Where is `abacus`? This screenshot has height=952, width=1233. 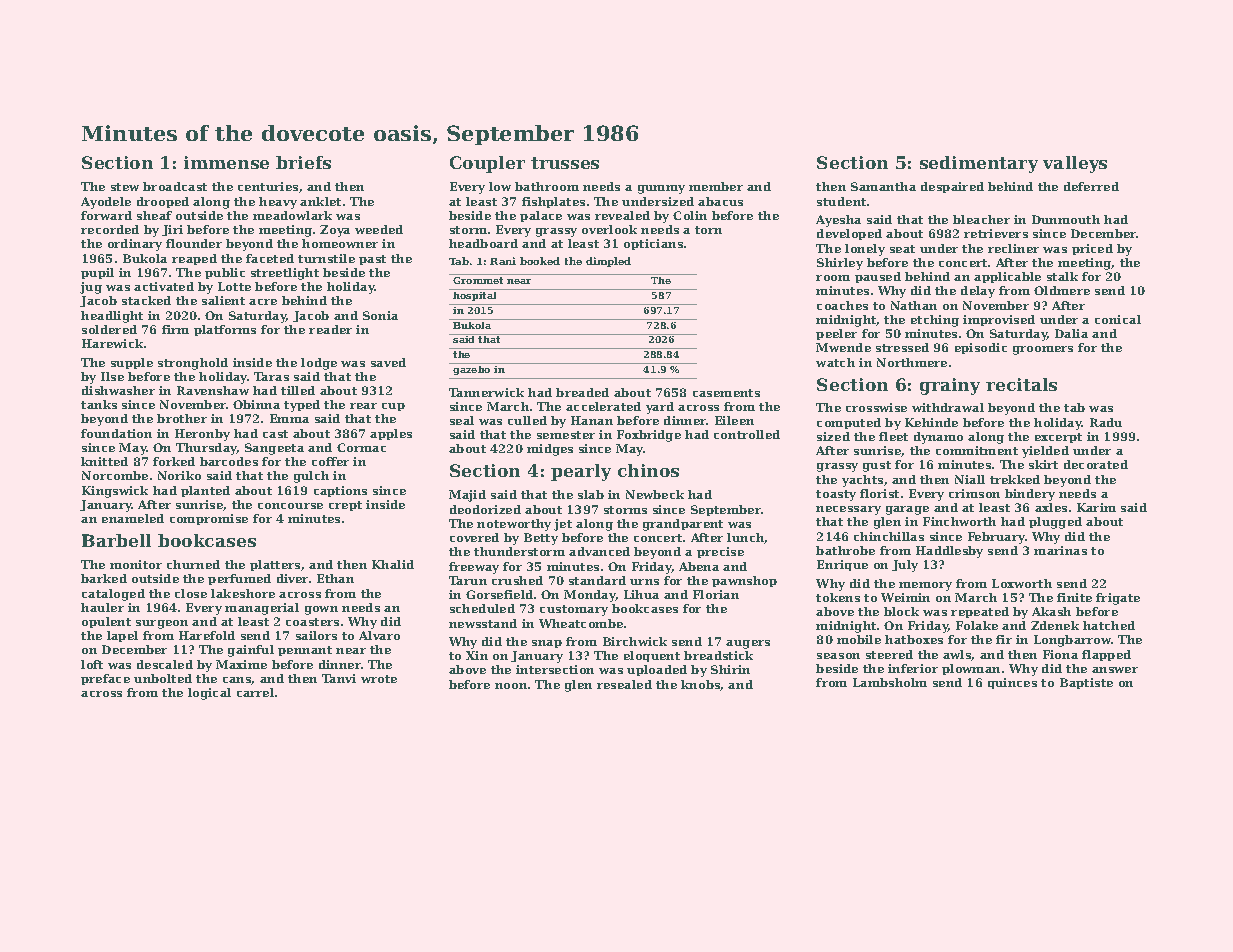 abacus is located at coordinates (720, 201).
